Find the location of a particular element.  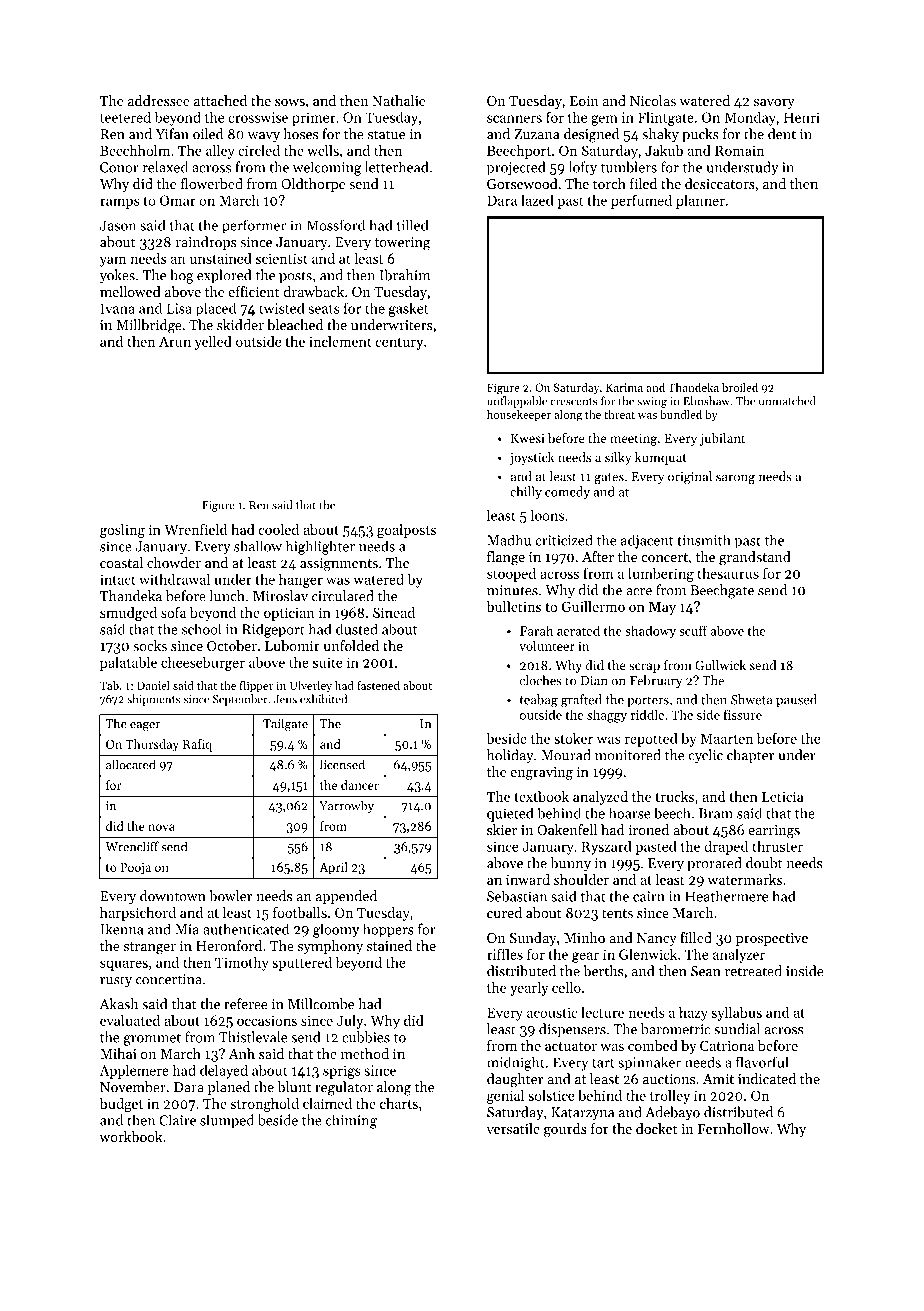

prorated is located at coordinates (714, 864).
